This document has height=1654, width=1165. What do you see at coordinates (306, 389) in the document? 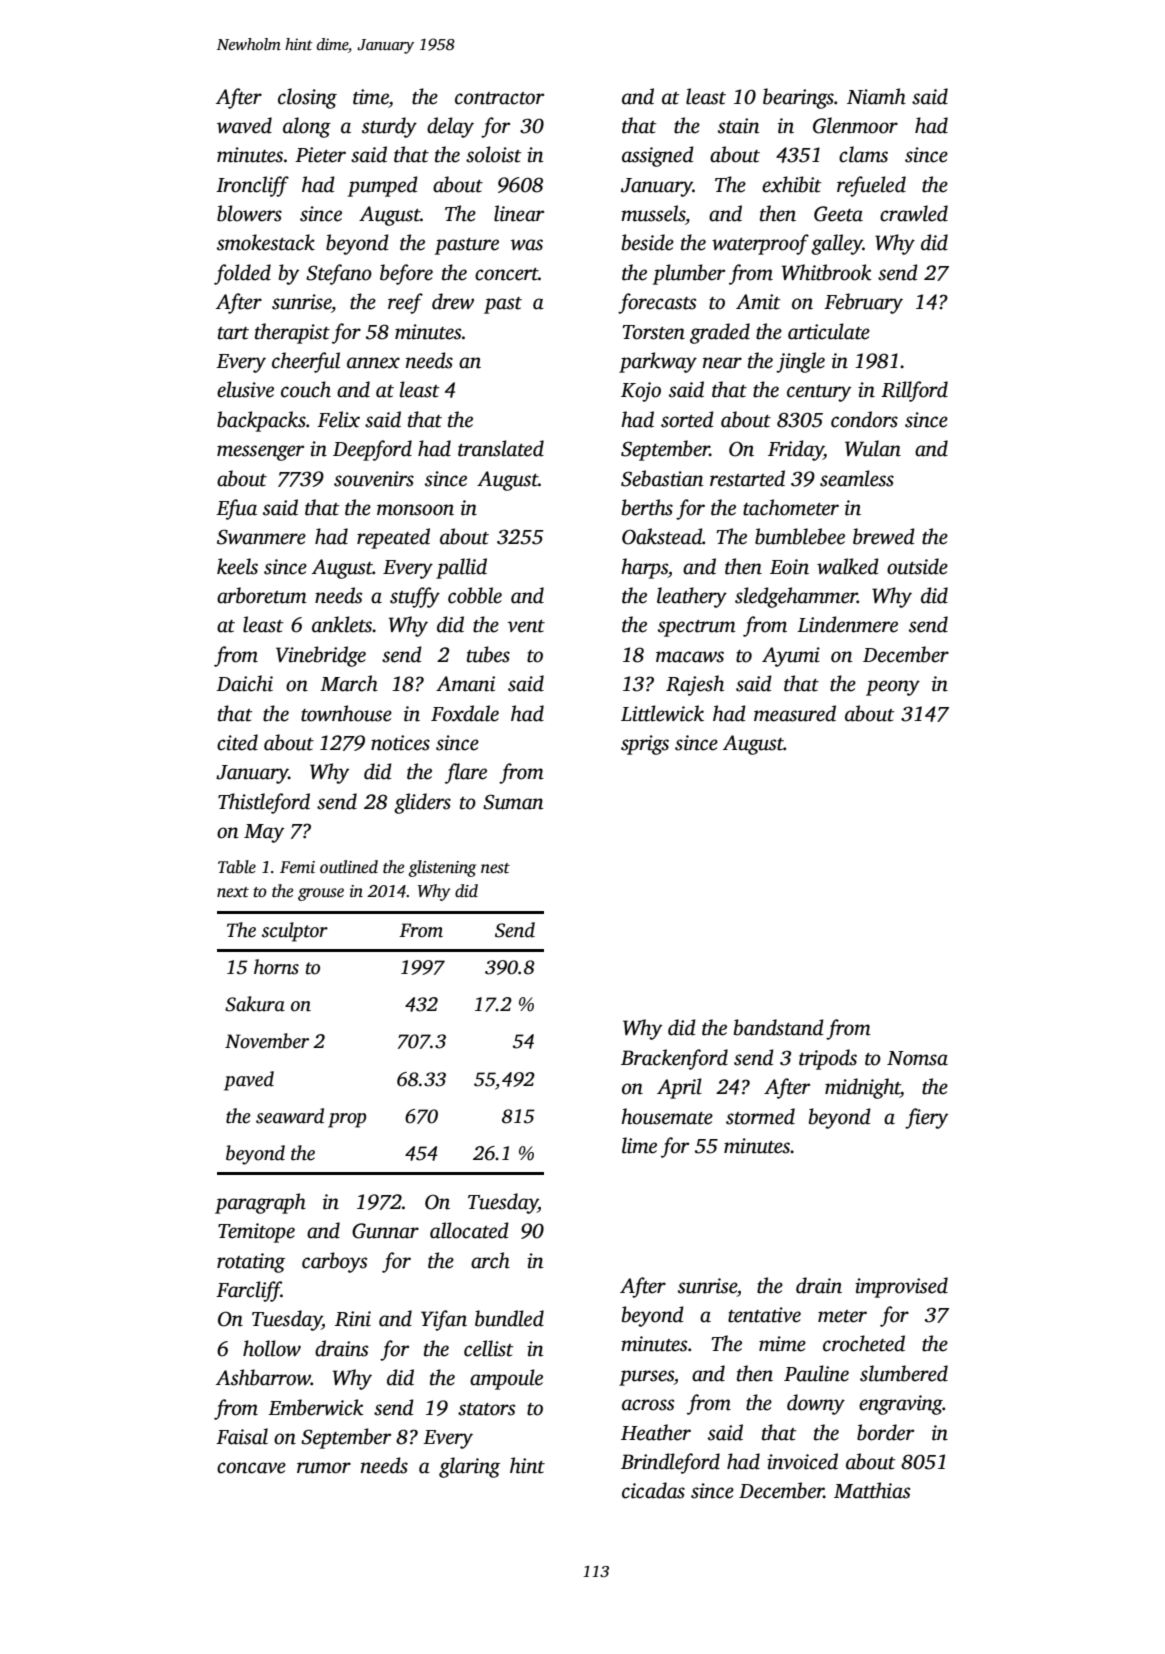
I see `couch` at bounding box center [306, 389].
